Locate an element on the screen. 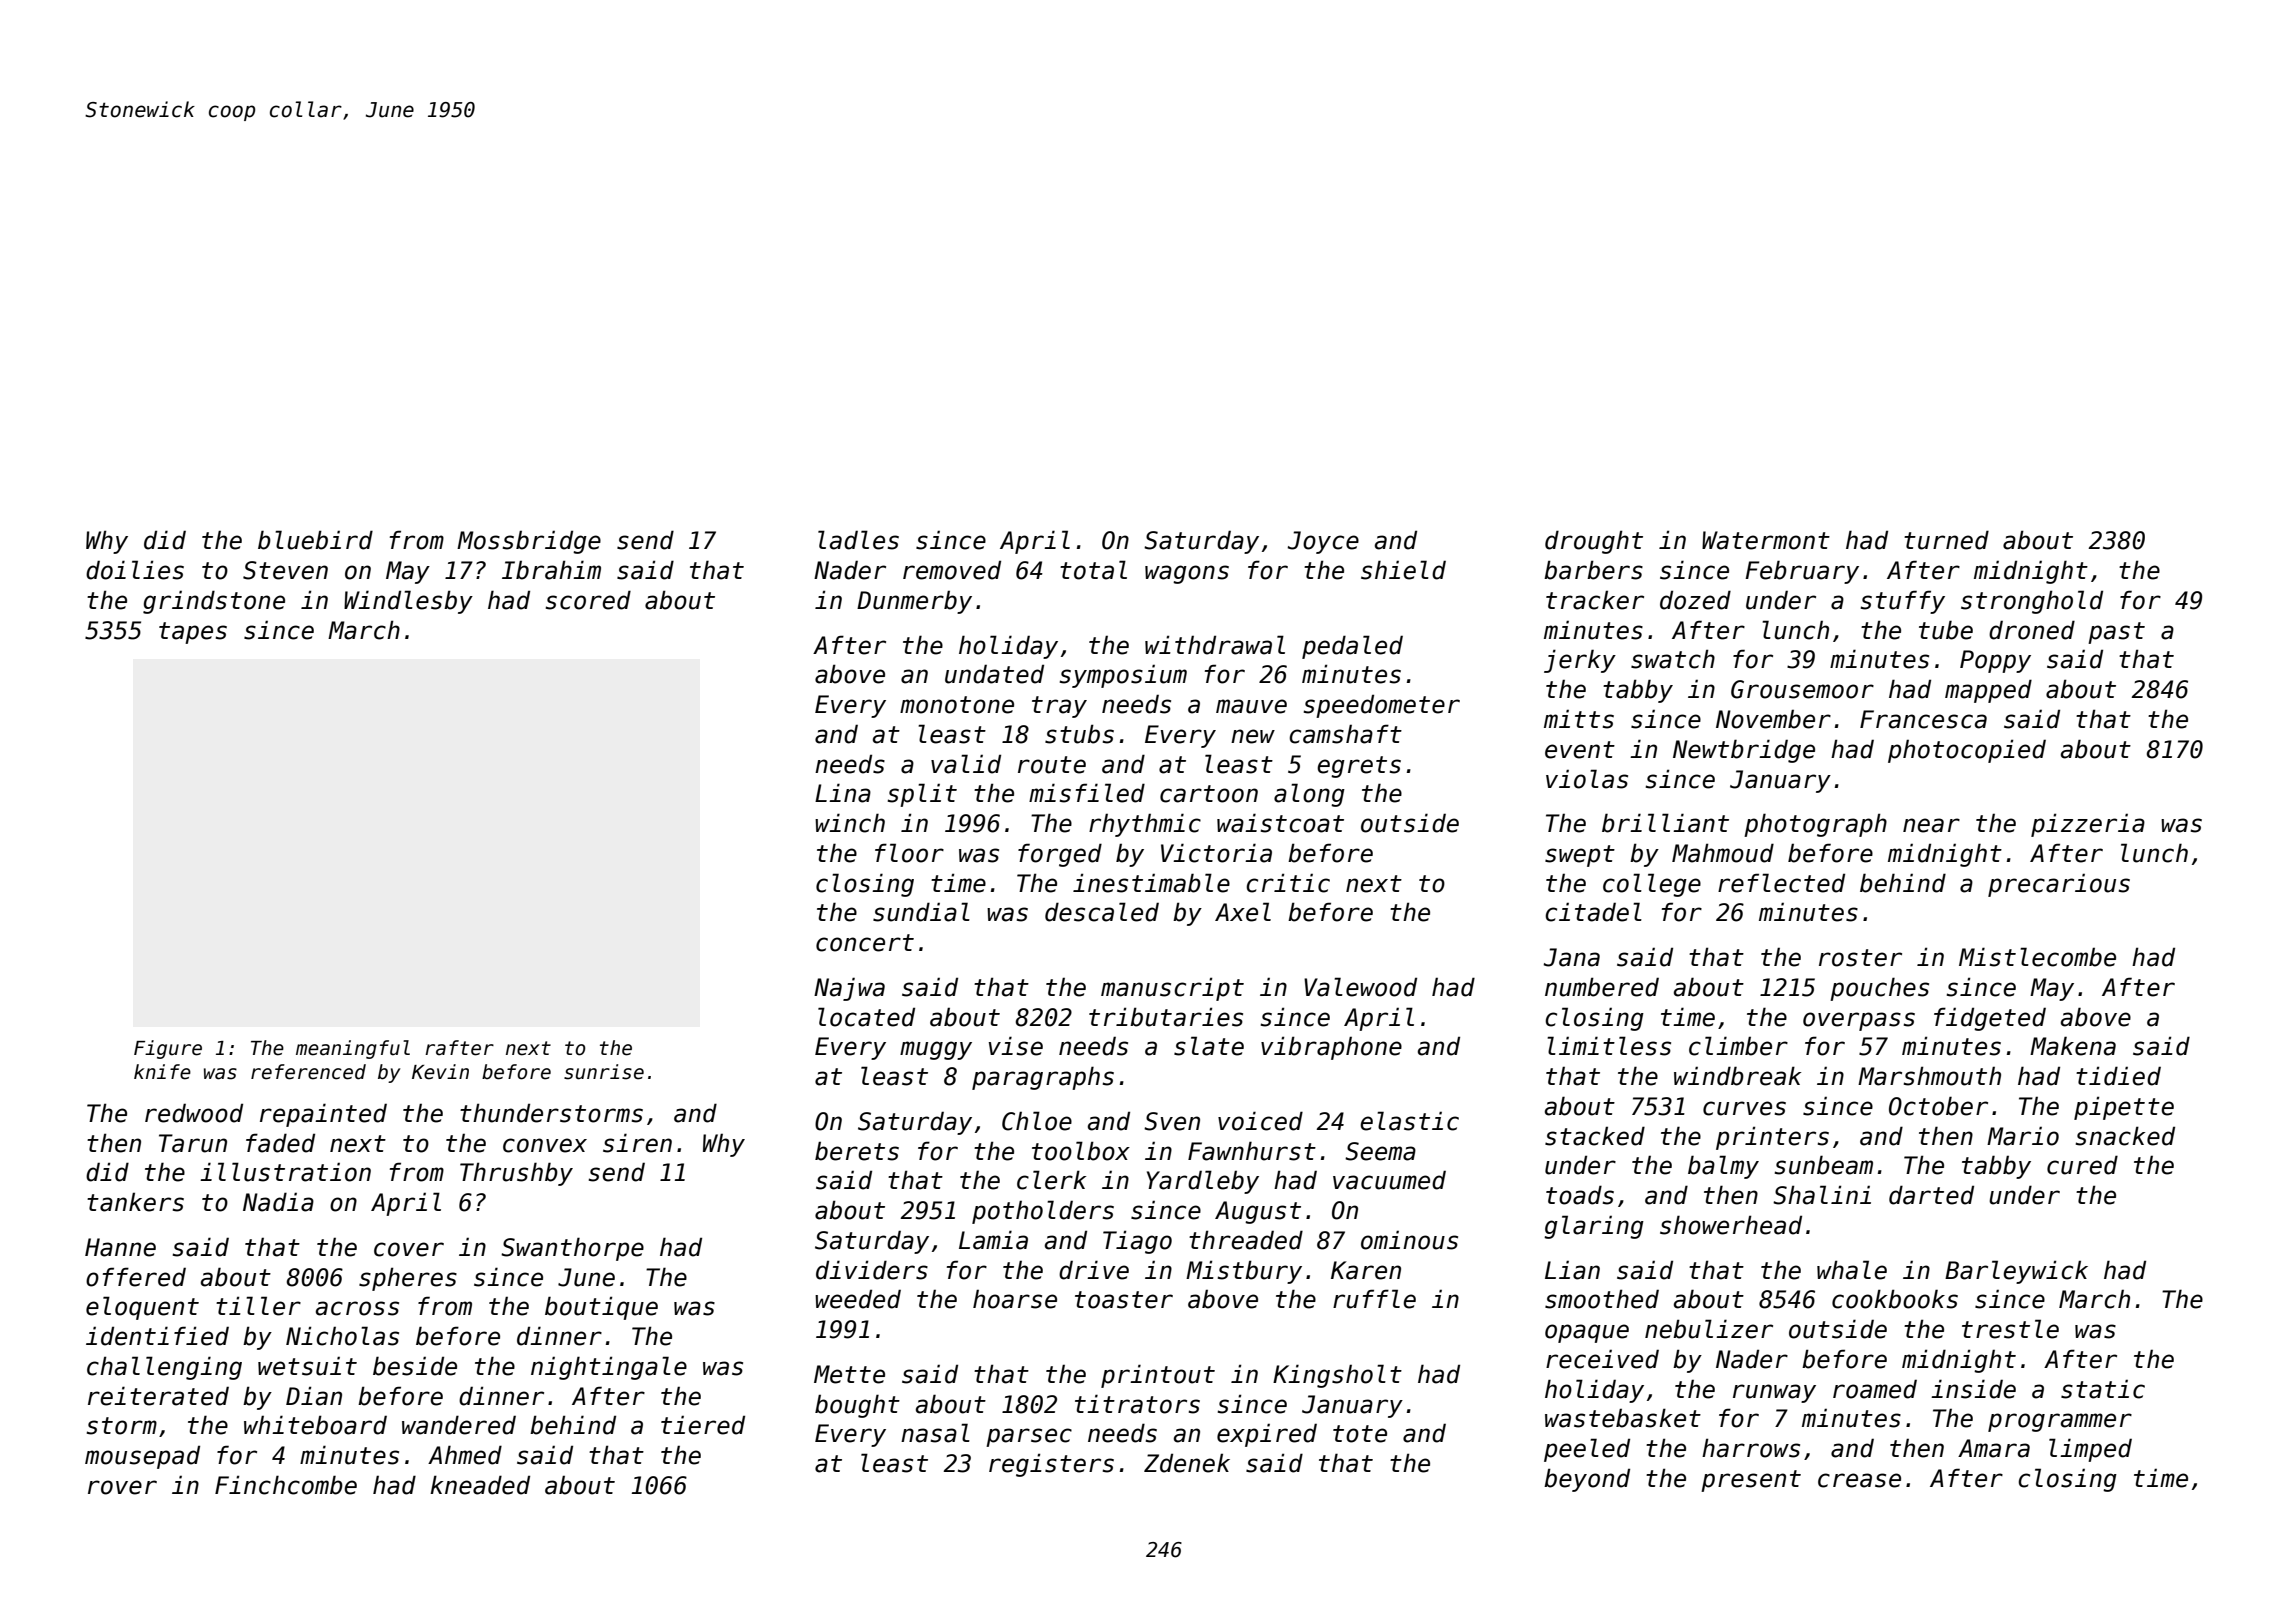  pizzeria is located at coordinates (2088, 825).
